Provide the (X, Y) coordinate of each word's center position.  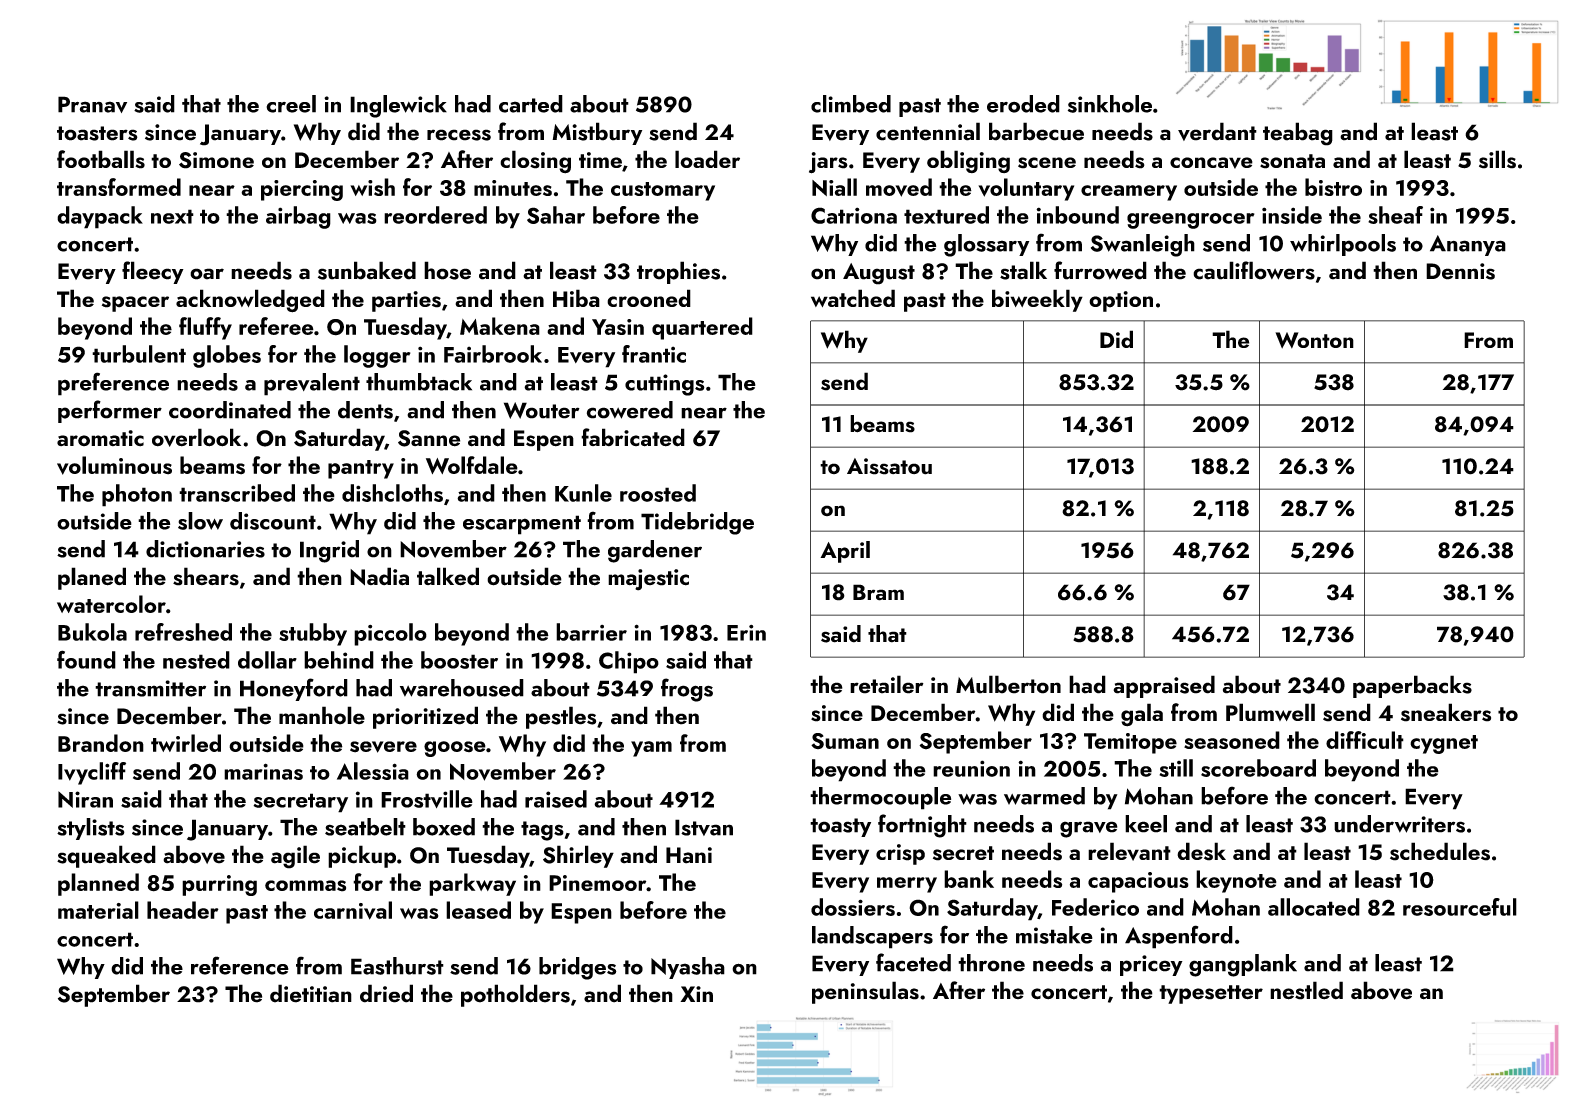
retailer (887, 684)
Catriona (854, 215)
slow (200, 521)
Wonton (1314, 340)
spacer (135, 304)
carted (531, 104)
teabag (1298, 134)
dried (386, 993)
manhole (322, 715)
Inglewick (398, 106)
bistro (1333, 187)
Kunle (583, 493)
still (1176, 768)
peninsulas (865, 992)
